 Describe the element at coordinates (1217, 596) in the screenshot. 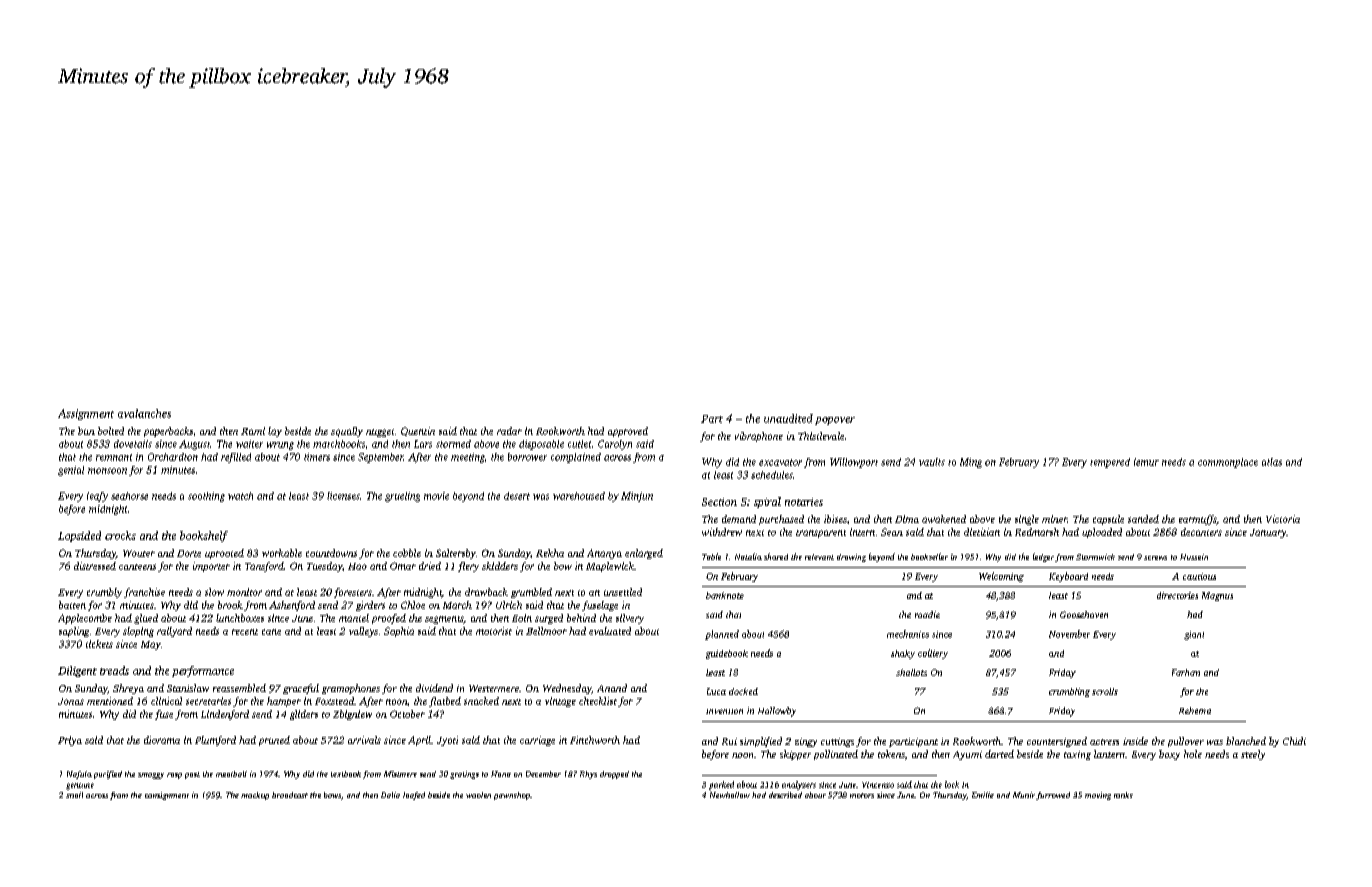

I see `Magnus` at that location.
